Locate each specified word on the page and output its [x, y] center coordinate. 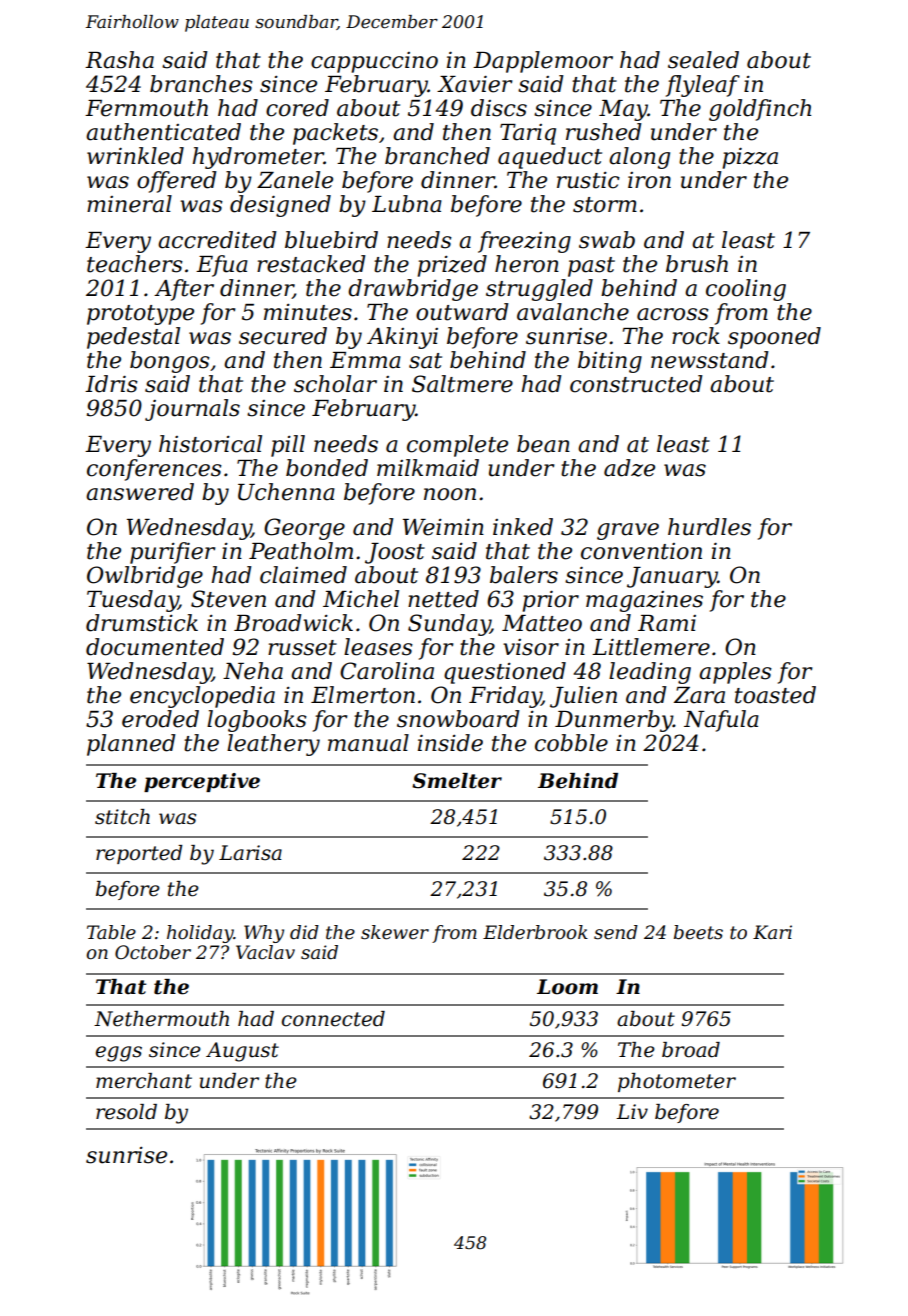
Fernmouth [146, 108]
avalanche [573, 312]
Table [111, 932]
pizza [750, 158]
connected [333, 1019]
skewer [395, 932]
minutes [308, 312]
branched [437, 156]
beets [698, 932]
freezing [524, 242]
